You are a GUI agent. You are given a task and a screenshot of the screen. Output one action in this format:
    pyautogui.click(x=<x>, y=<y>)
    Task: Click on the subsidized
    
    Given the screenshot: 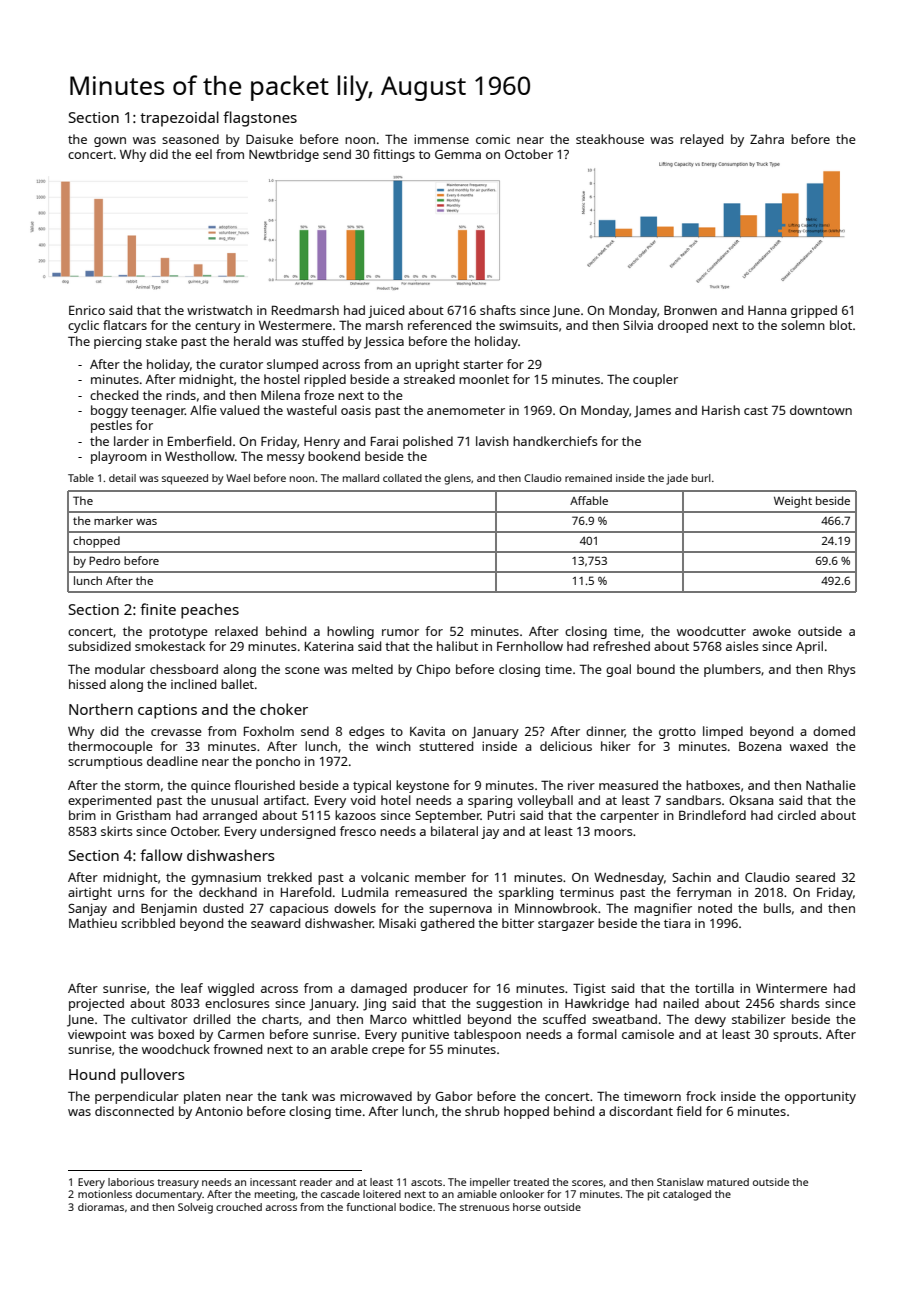 What is the action you would take?
    pyautogui.click(x=99, y=646)
